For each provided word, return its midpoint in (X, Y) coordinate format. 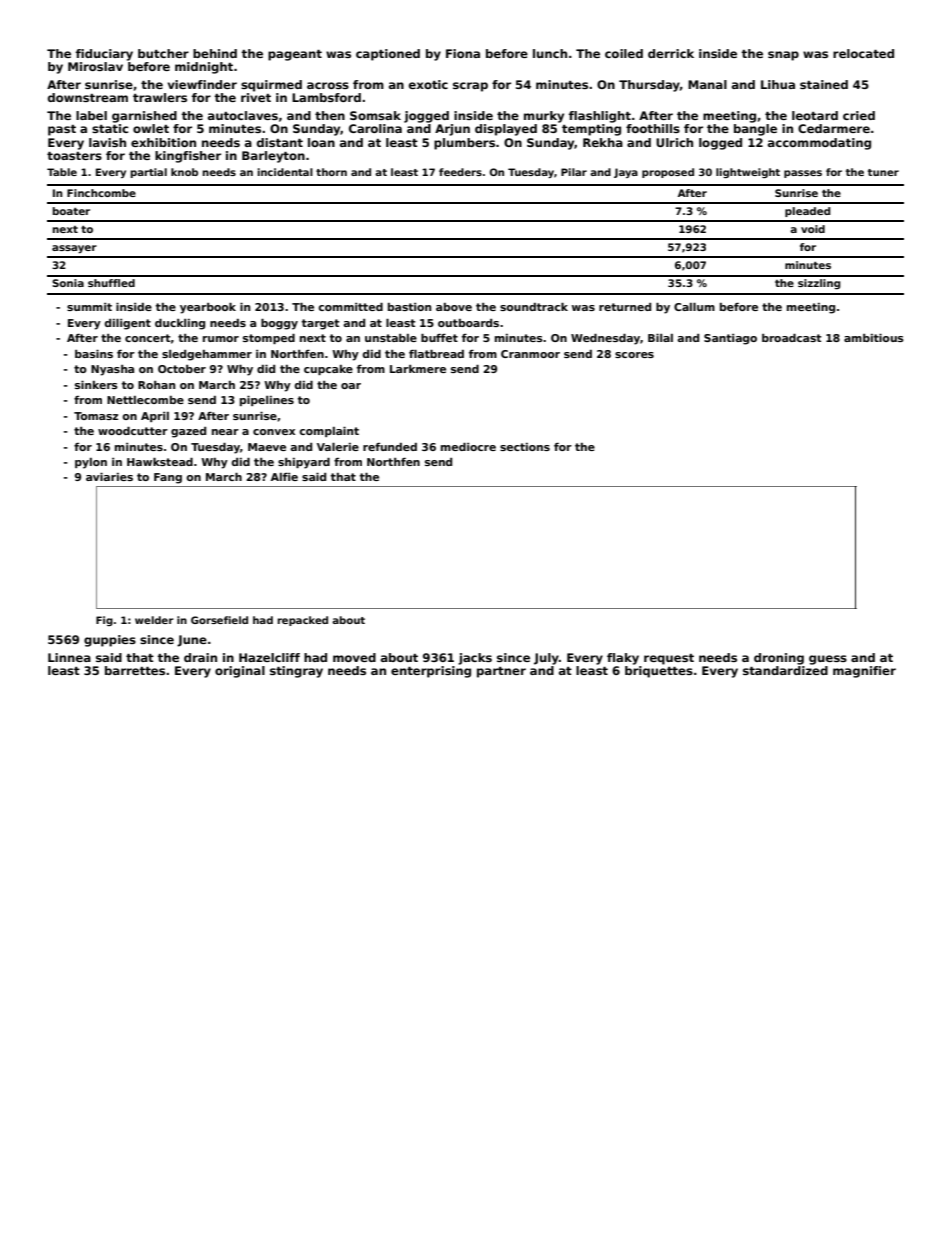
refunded (390, 447)
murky (544, 117)
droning (779, 659)
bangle (755, 130)
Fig (104, 621)
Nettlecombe (145, 400)
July (546, 659)
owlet (151, 128)
